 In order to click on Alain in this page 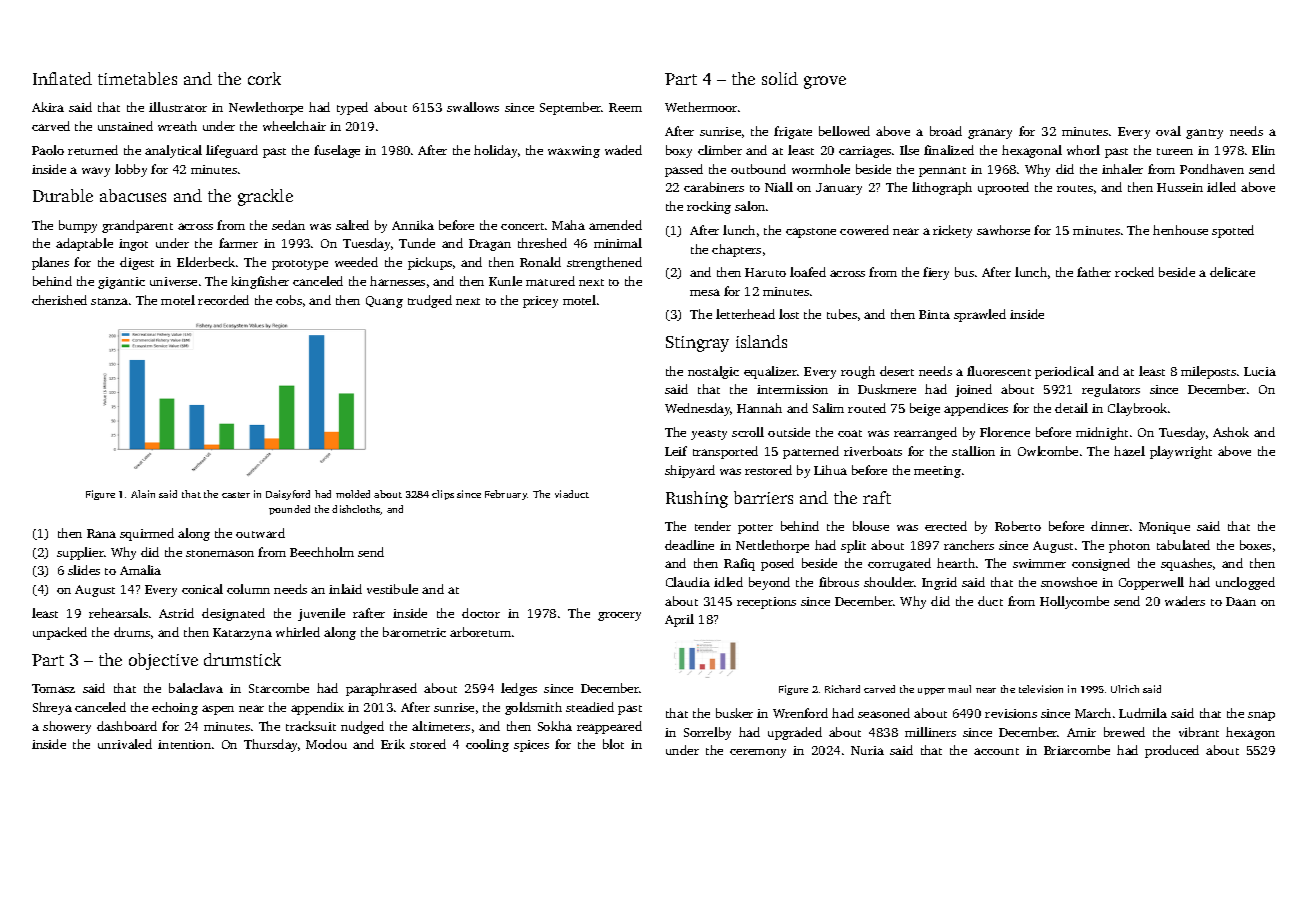, I will do `click(143, 494)`.
